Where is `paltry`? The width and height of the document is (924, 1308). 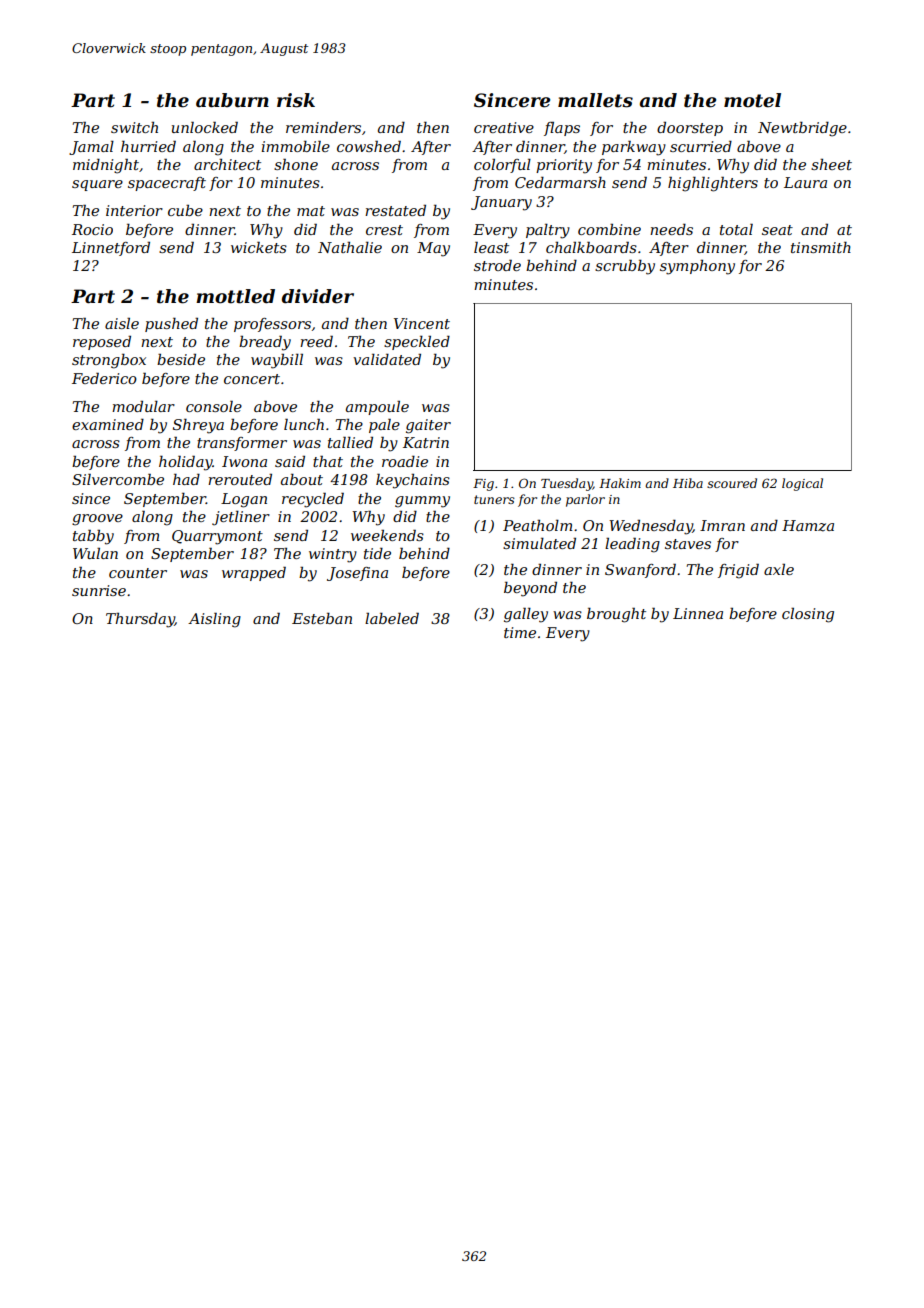 paltry is located at coordinates (548, 231).
